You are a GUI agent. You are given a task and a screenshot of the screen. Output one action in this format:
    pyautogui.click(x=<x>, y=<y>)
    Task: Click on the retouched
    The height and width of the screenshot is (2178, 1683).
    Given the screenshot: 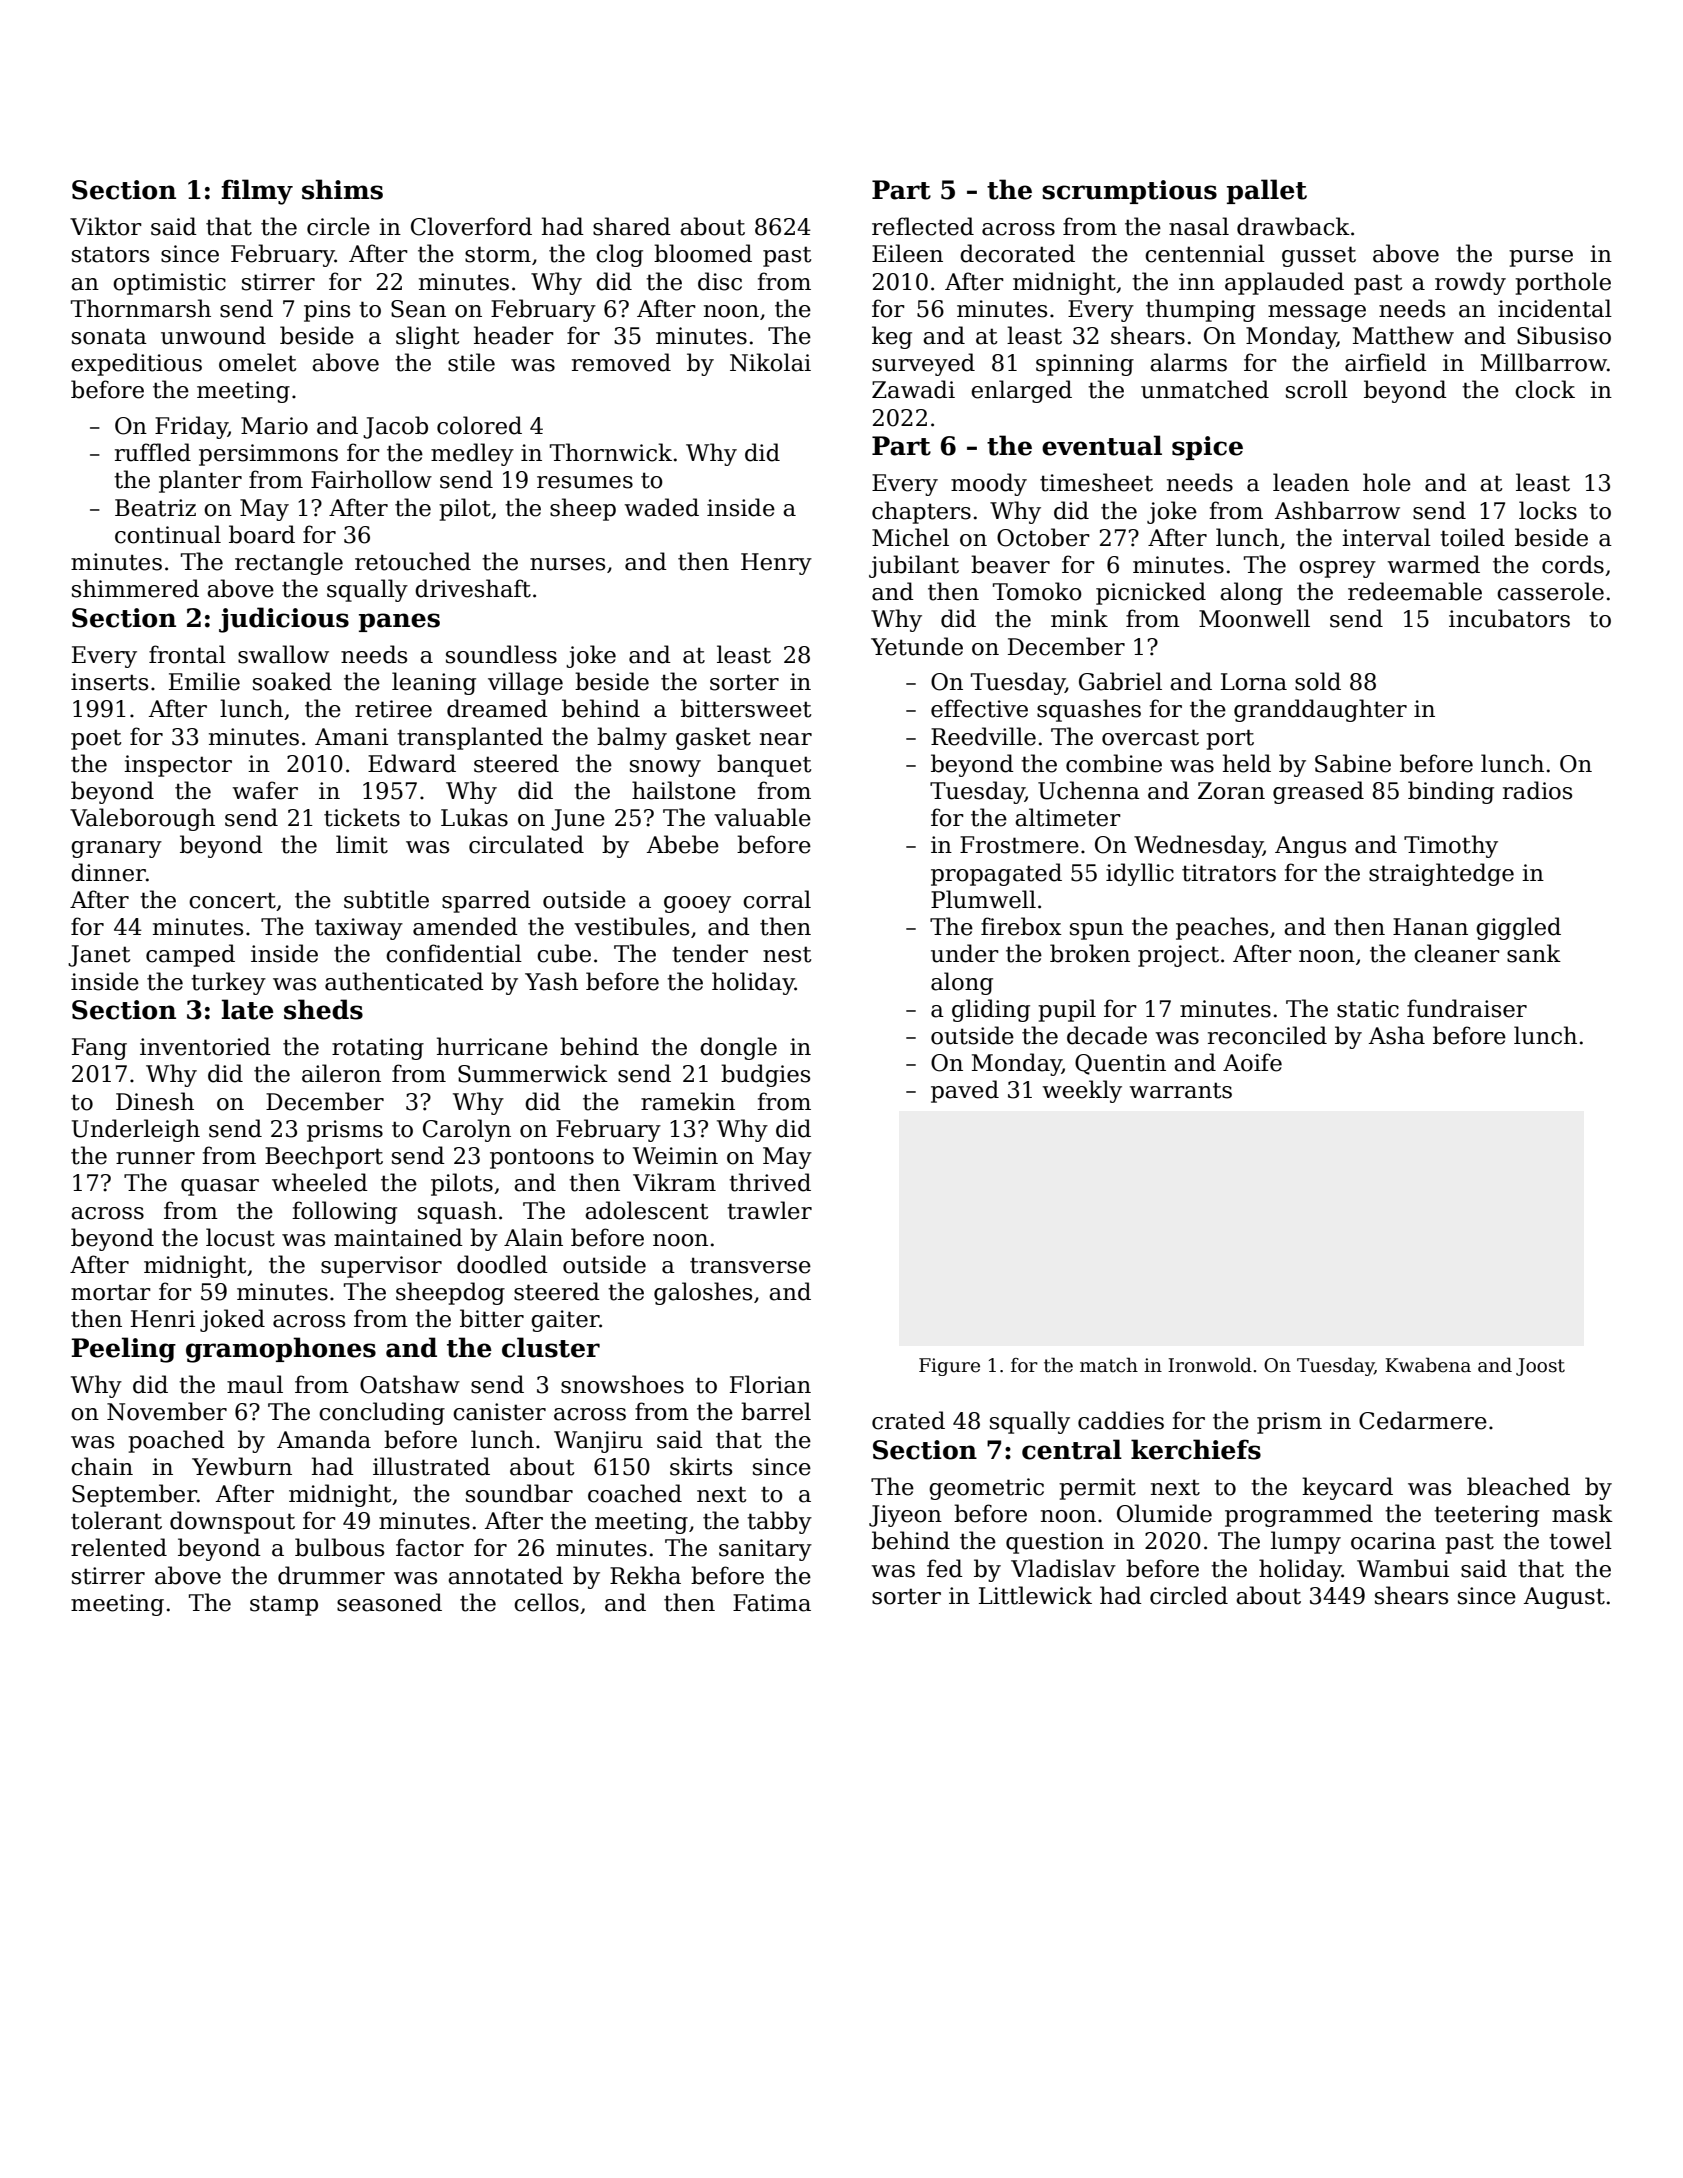 What is the action you would take?
    pyautogui.click(x=413, y=561)
